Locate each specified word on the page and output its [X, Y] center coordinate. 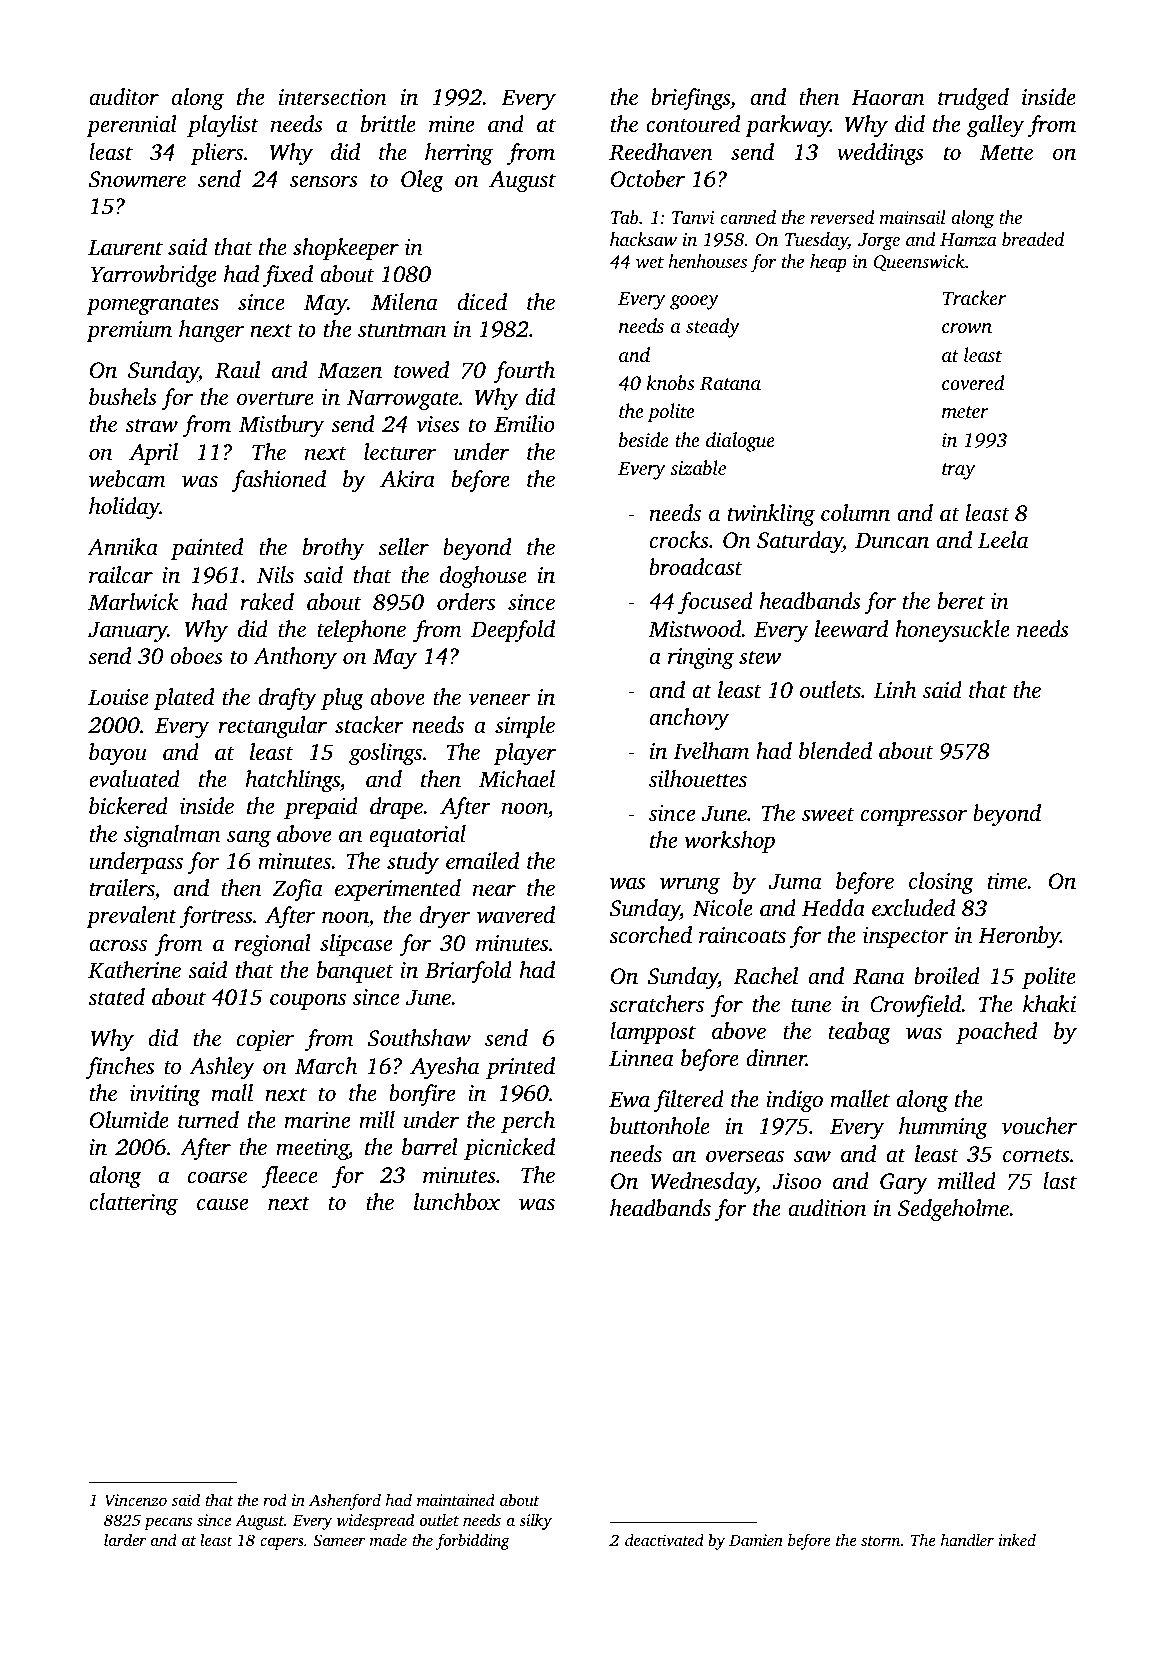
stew [760, 657]
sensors [324, 181]
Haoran [888, 97]
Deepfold [513, 631]
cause [222, 1204]
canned [748, 217]
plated [184, 699]
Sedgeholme [953, 1210]
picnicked [509, 1149]
